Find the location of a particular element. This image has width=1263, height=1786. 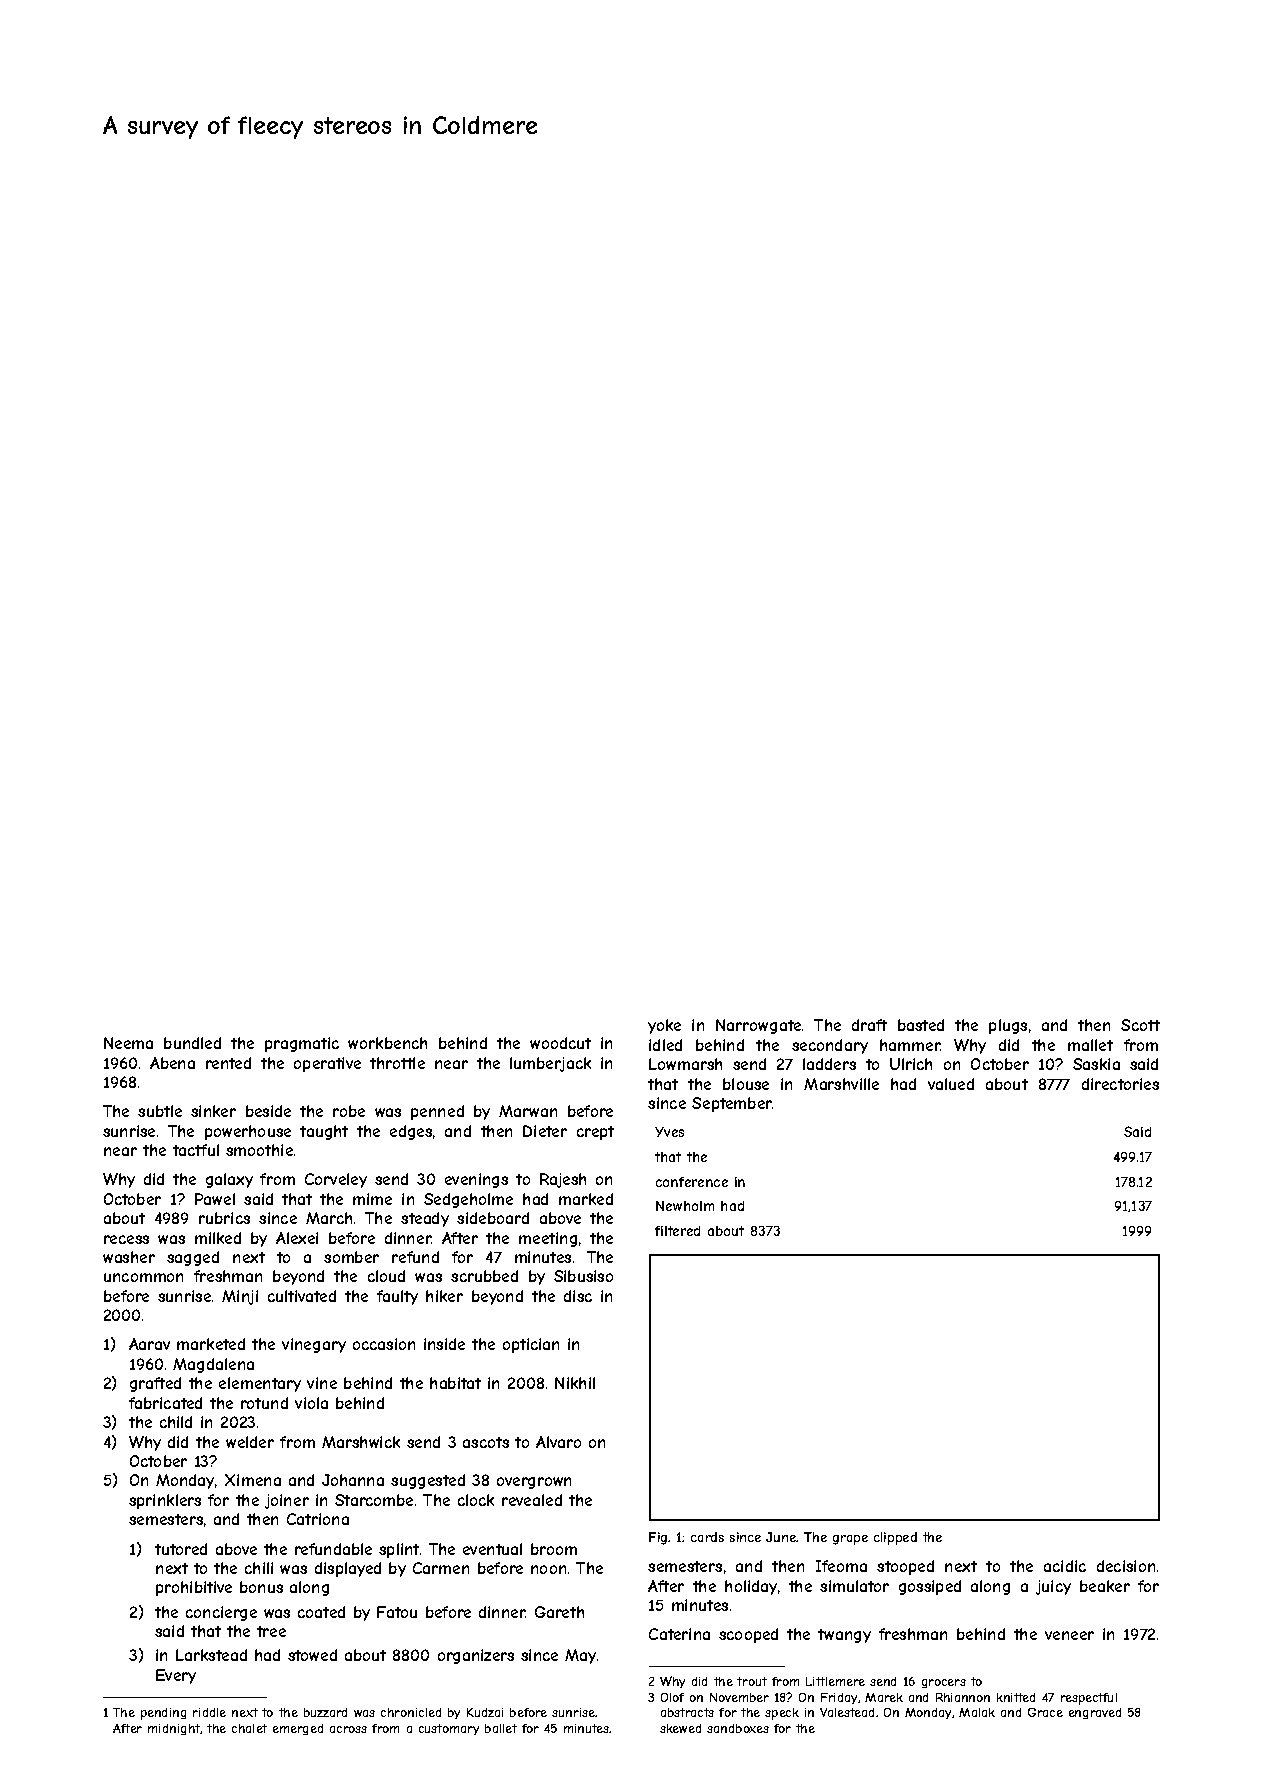

marketed is located at coordinates (211, 1344).
